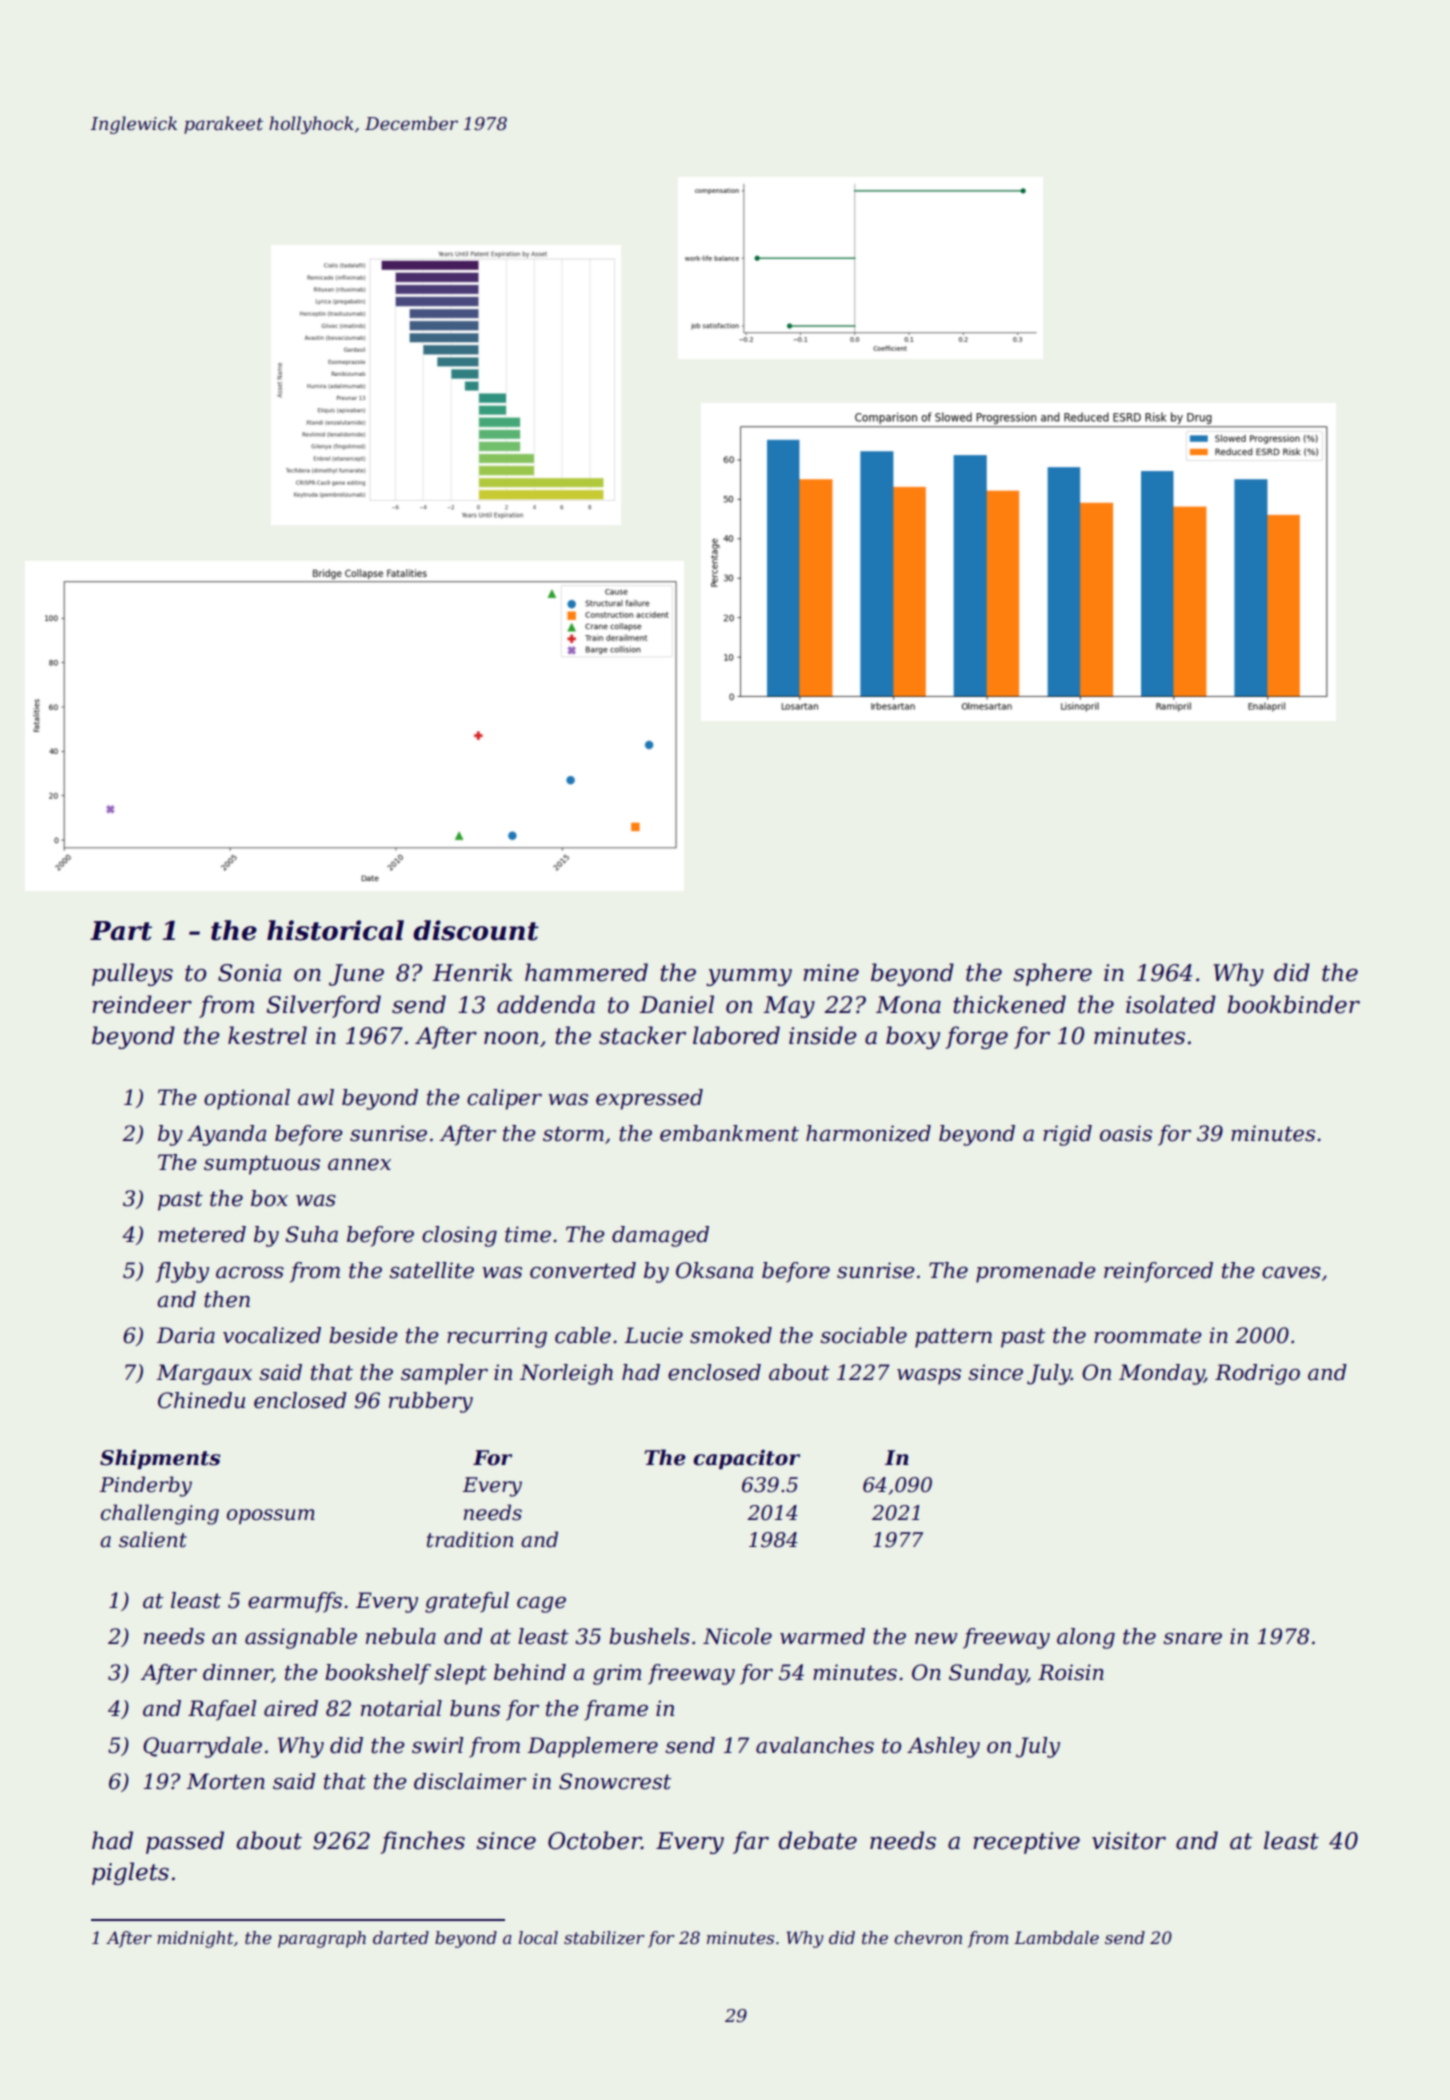 The width and height of the screenshot is (1450, 2100). Describe the element at coordinates (649, 1099) in the screenshot. I see `expressed` at that location.
